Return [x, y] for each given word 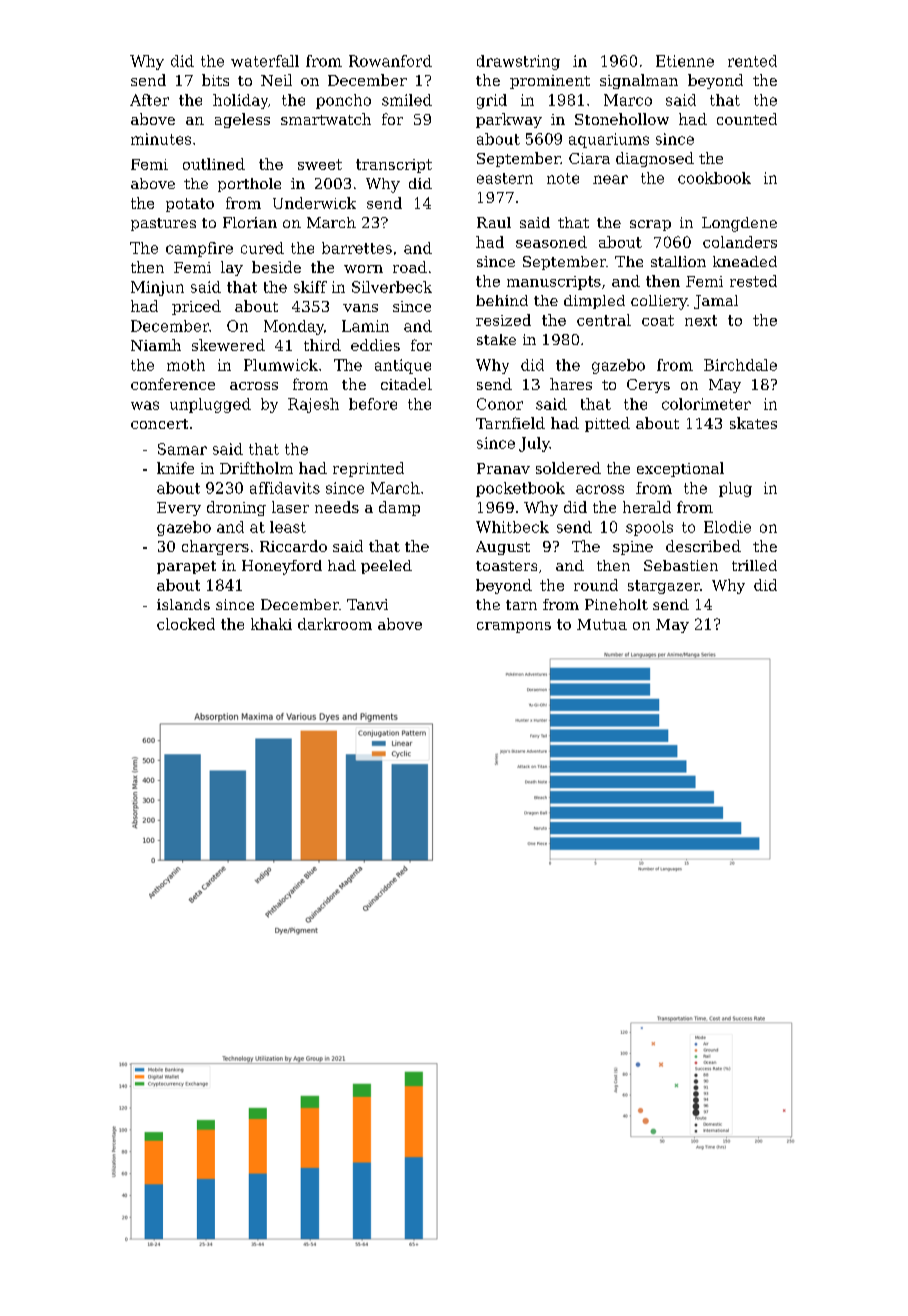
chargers [215, 547]
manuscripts [554, 283]
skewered [228, 345]
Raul [494, 222]
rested [753, 281]
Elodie [727, 527]
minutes [161, 139]
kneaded [745, 261]
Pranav [503, 468]
